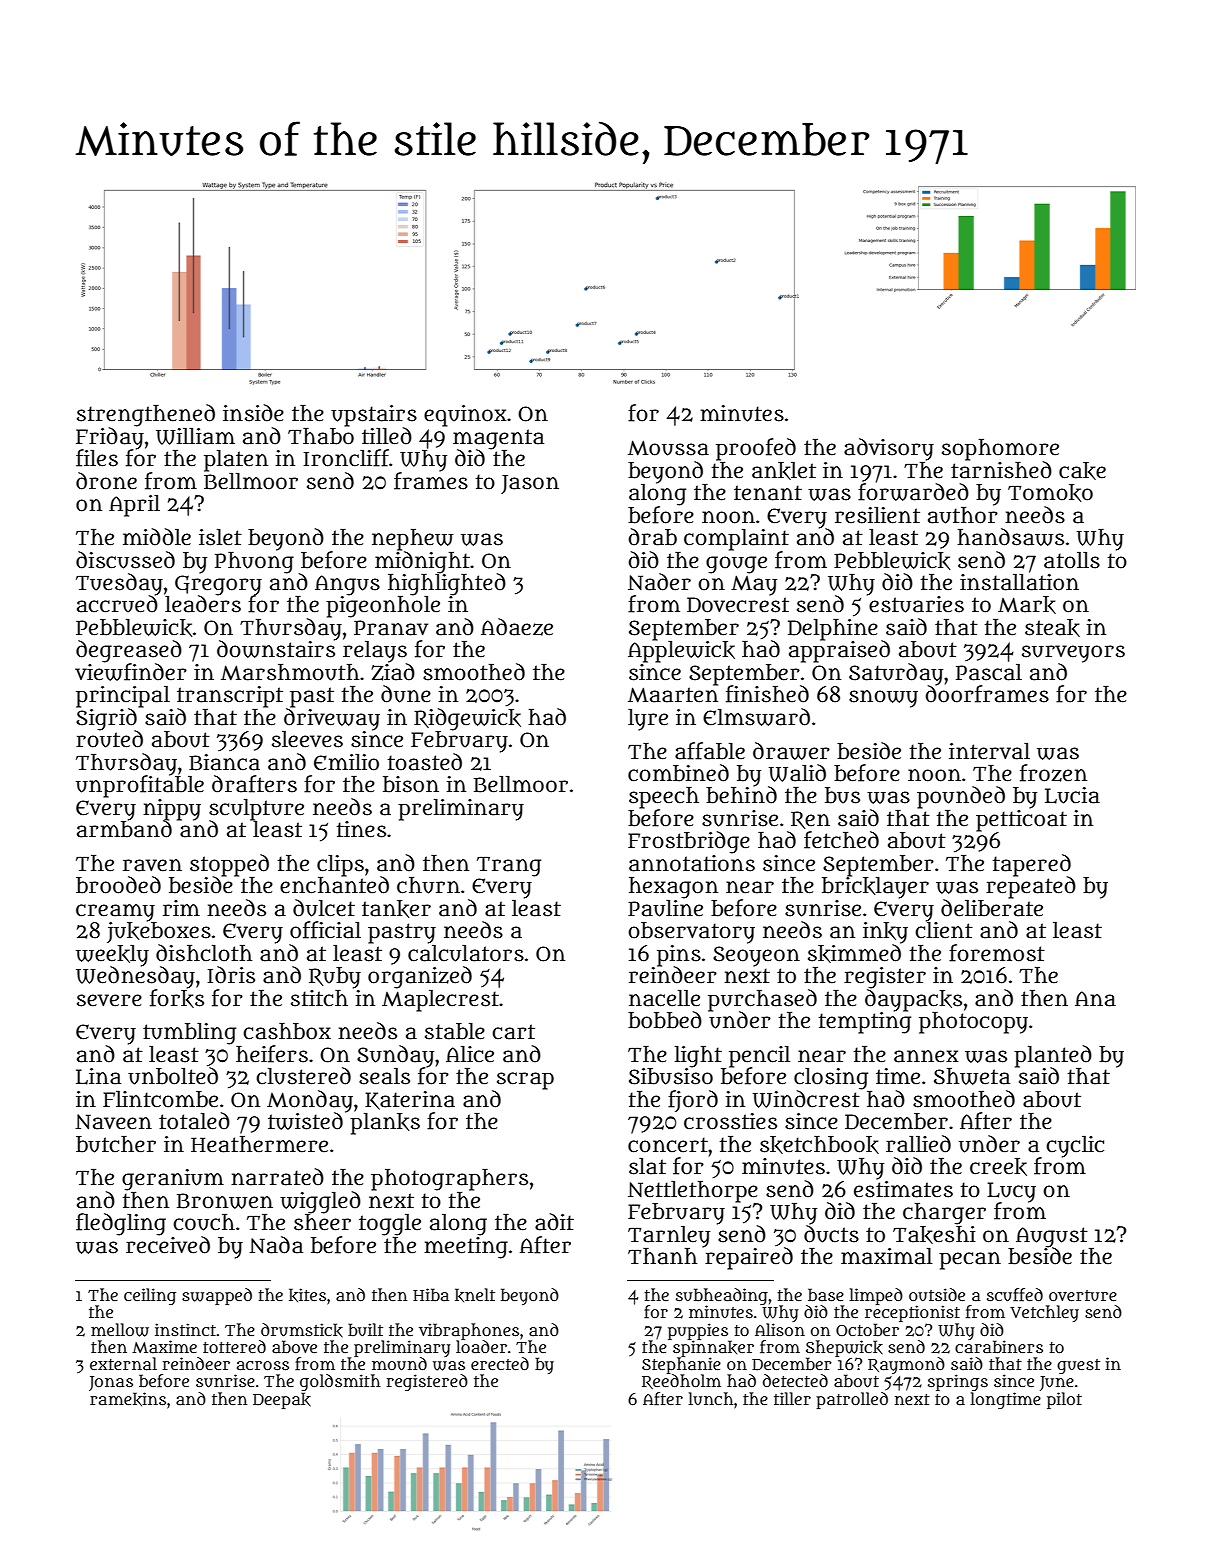  What do you see at coordinates (517, 627) in the screenshot?
I see `Adaeze` at bounding box center [517, 627].
